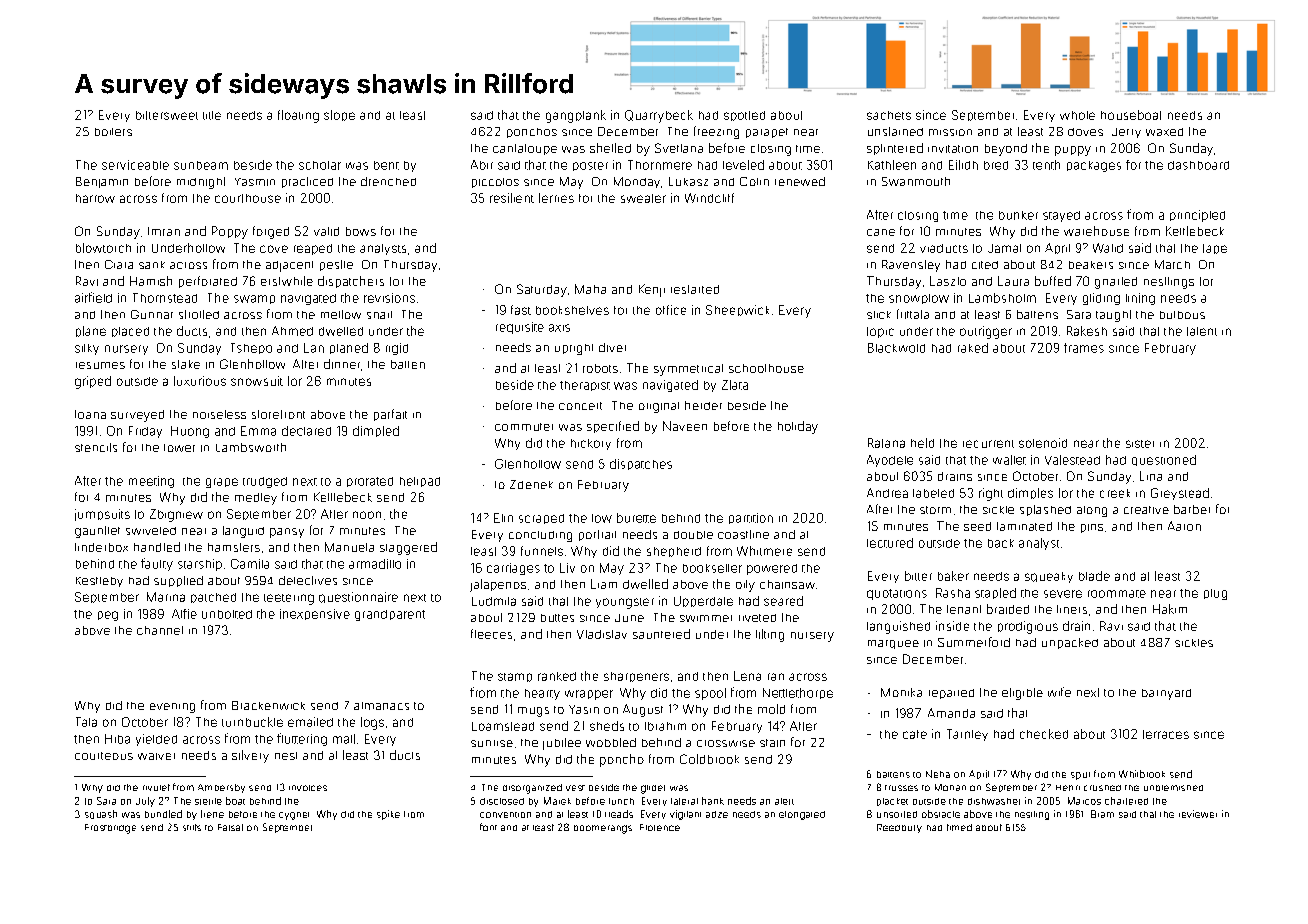  I want to click on Frostbridge, so click(110, 829).
